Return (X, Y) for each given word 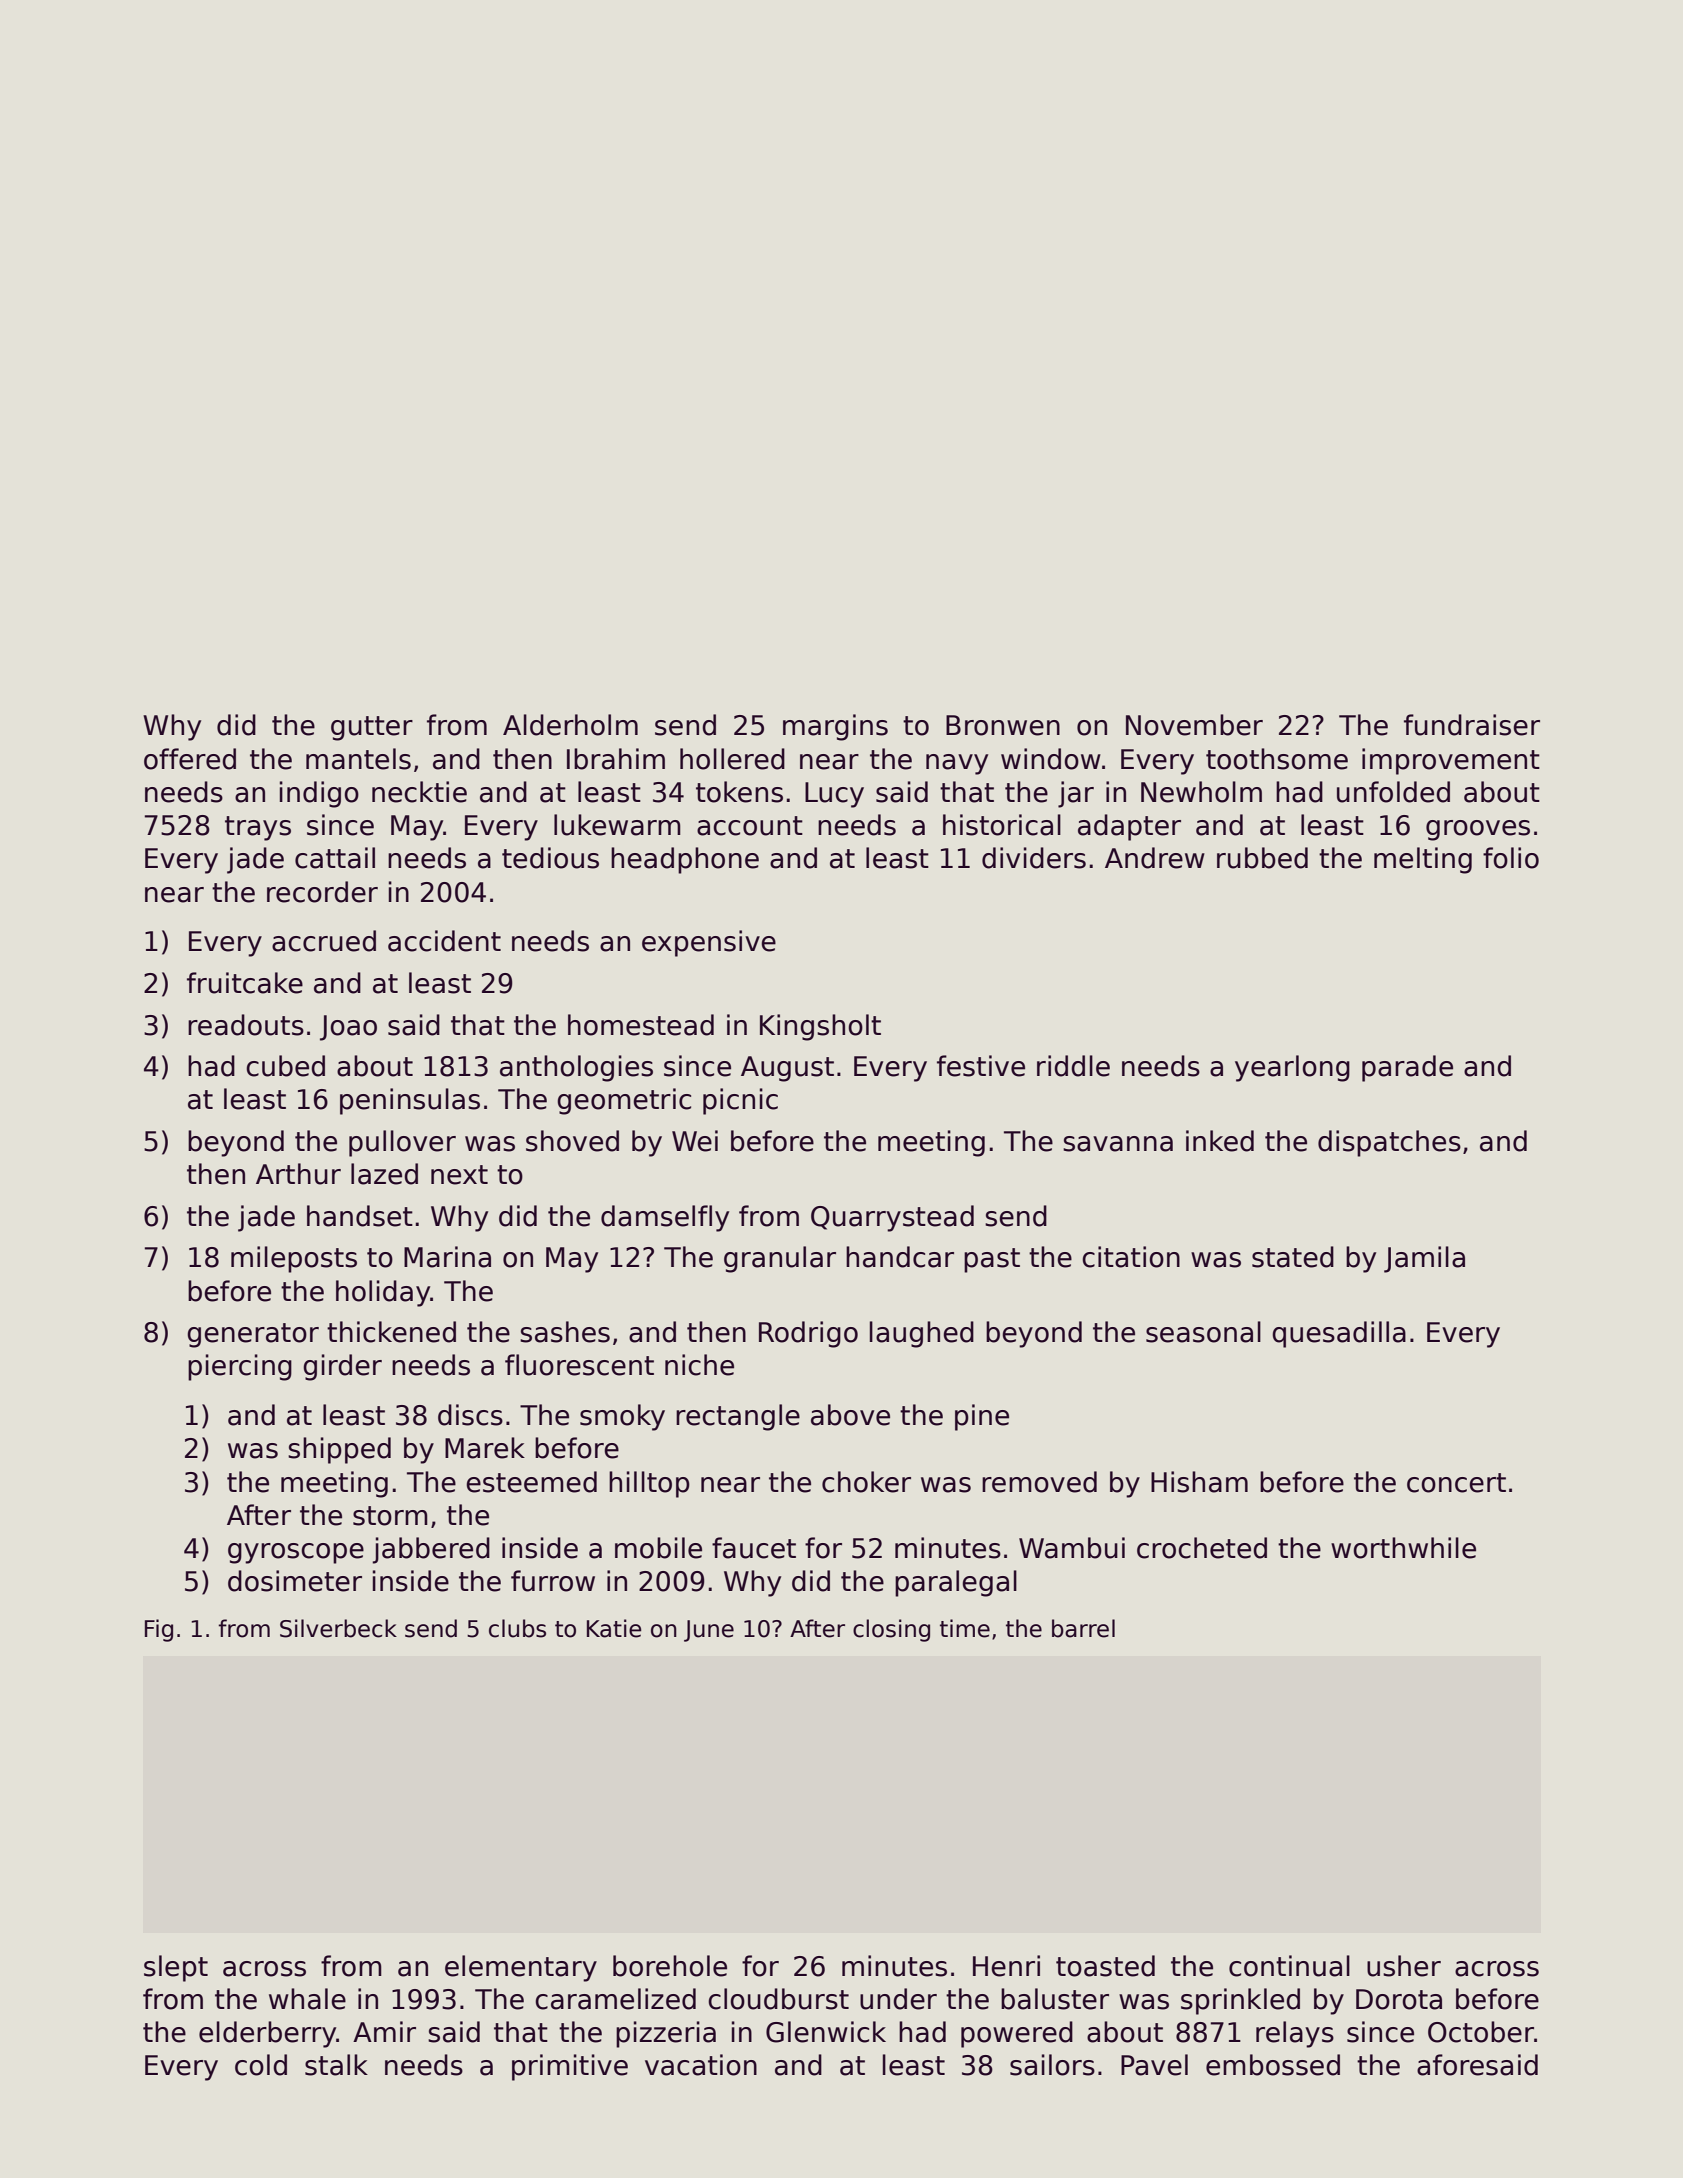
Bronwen (1003, 725)
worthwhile (1403, 1548)
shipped (339, 1450)
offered (190, 759)
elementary (521, 1968)
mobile (658, 1548)
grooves (1478, 830)
